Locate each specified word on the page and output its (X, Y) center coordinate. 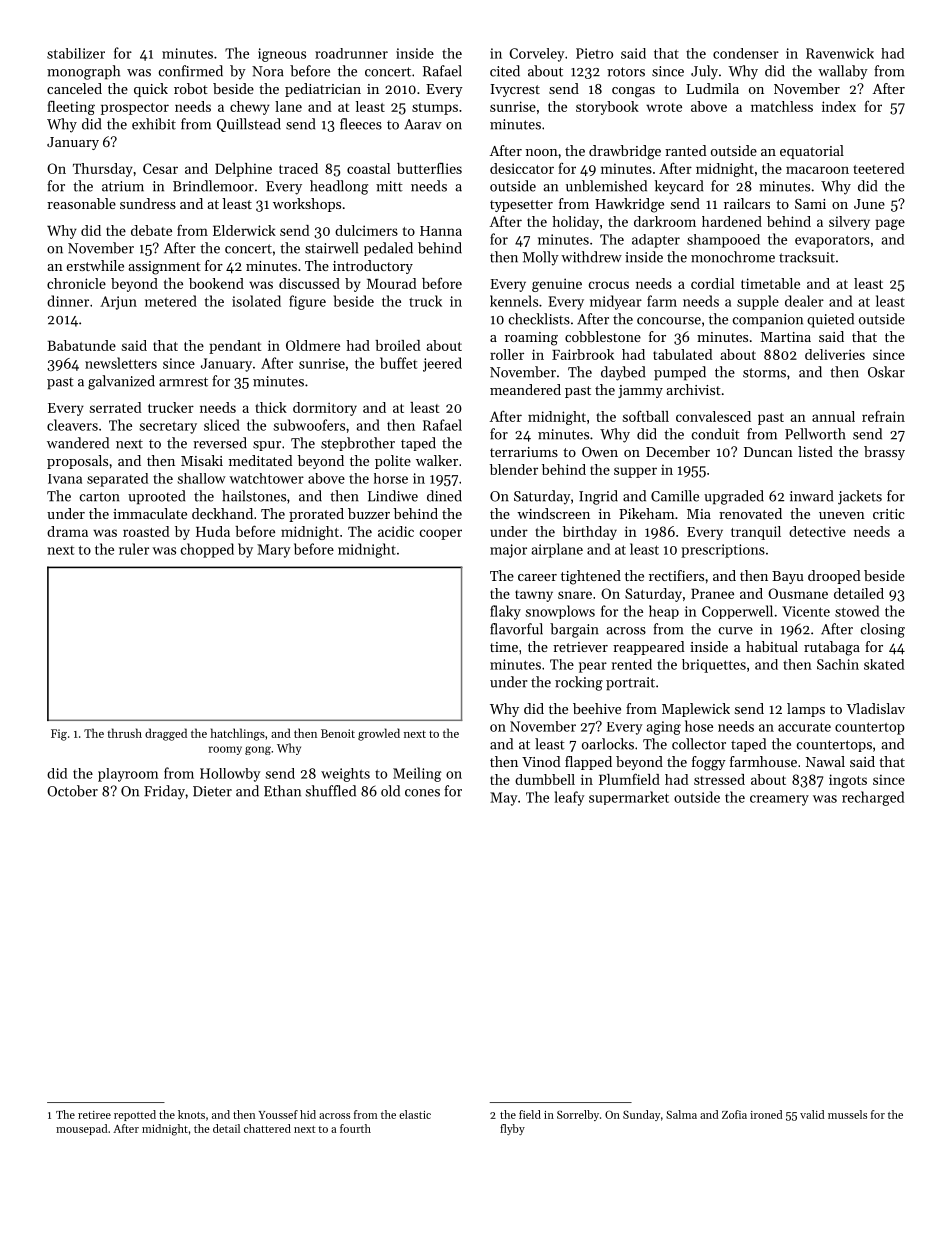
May (503, 799)
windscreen (553, 513)
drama (67, 531)
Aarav (423, 124)
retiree (94, 1115)
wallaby (843, 72)
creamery (779, 800)
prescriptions (723, 551)
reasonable (81, 203)
